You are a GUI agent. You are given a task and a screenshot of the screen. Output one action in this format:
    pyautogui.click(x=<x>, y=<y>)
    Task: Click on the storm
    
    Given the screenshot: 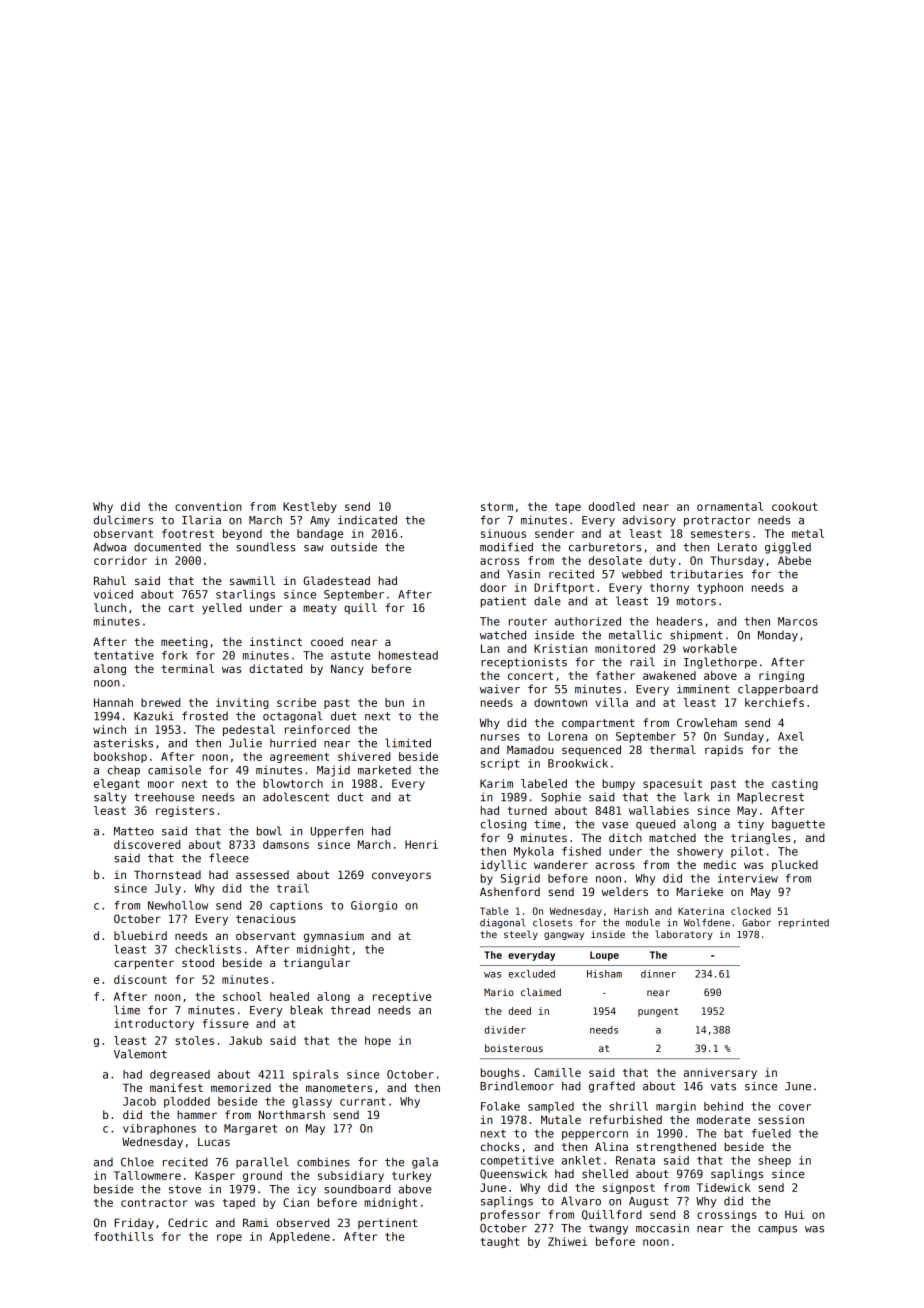 What is the action you would take?
    pyautogui.click(x=497, y=507)
